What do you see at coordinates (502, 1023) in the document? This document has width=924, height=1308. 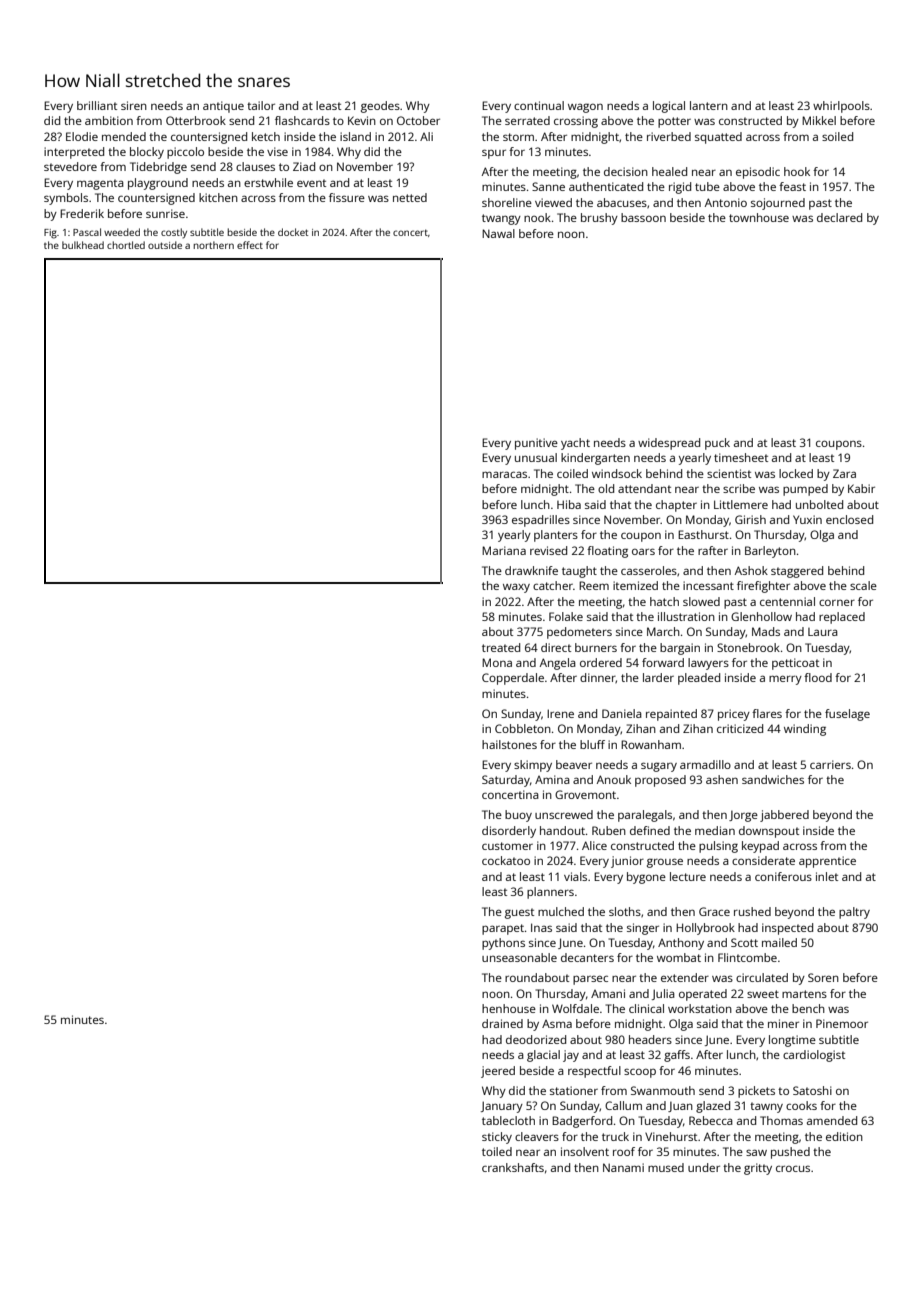 I see `drained` at bounding box center [502, 1023].
